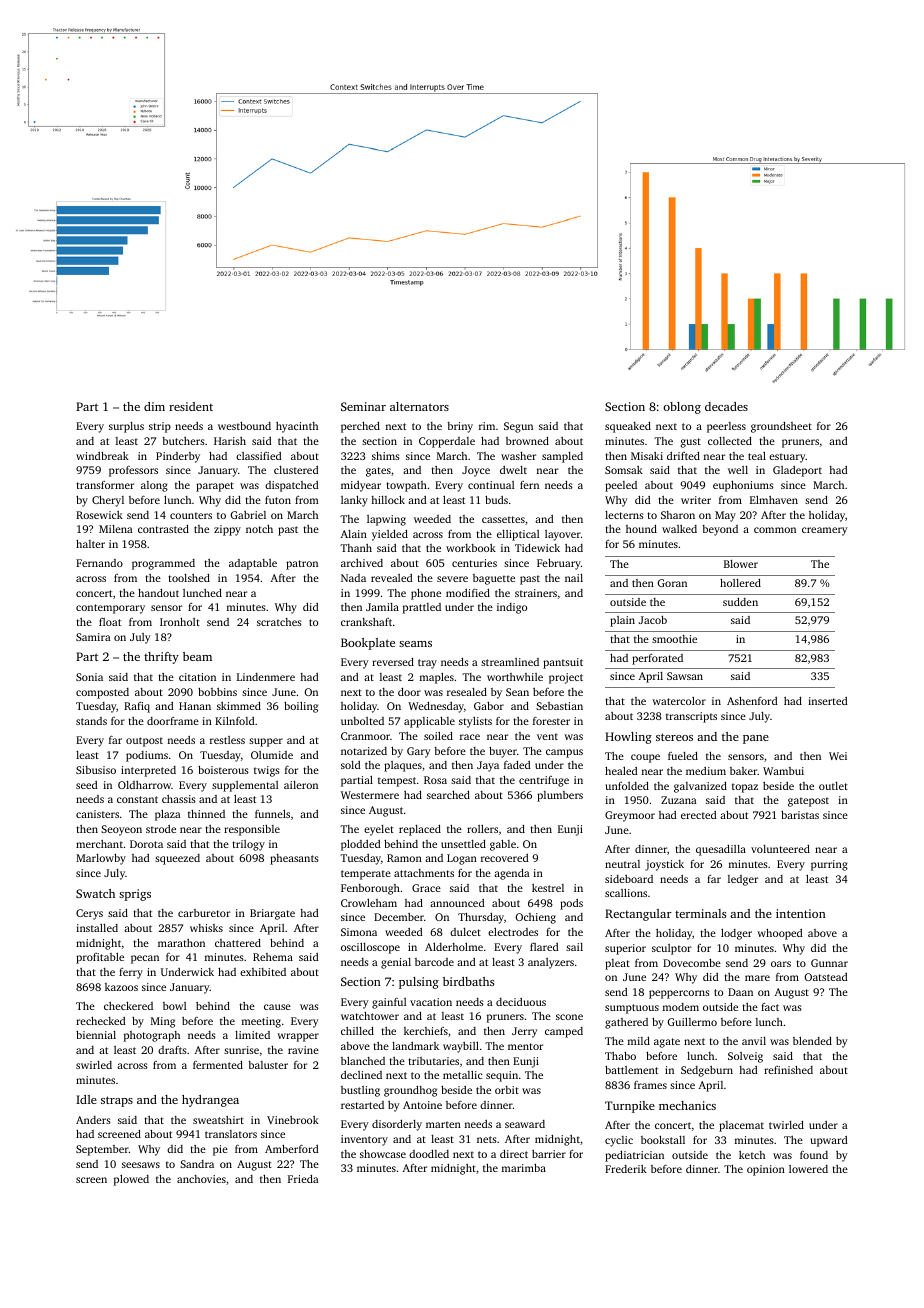 The height and width of the screenshot is (1308, 924). What do you see at coordinates (544, 947) in the screenshot?
I see `flared` at bounding box center [544, 947].
